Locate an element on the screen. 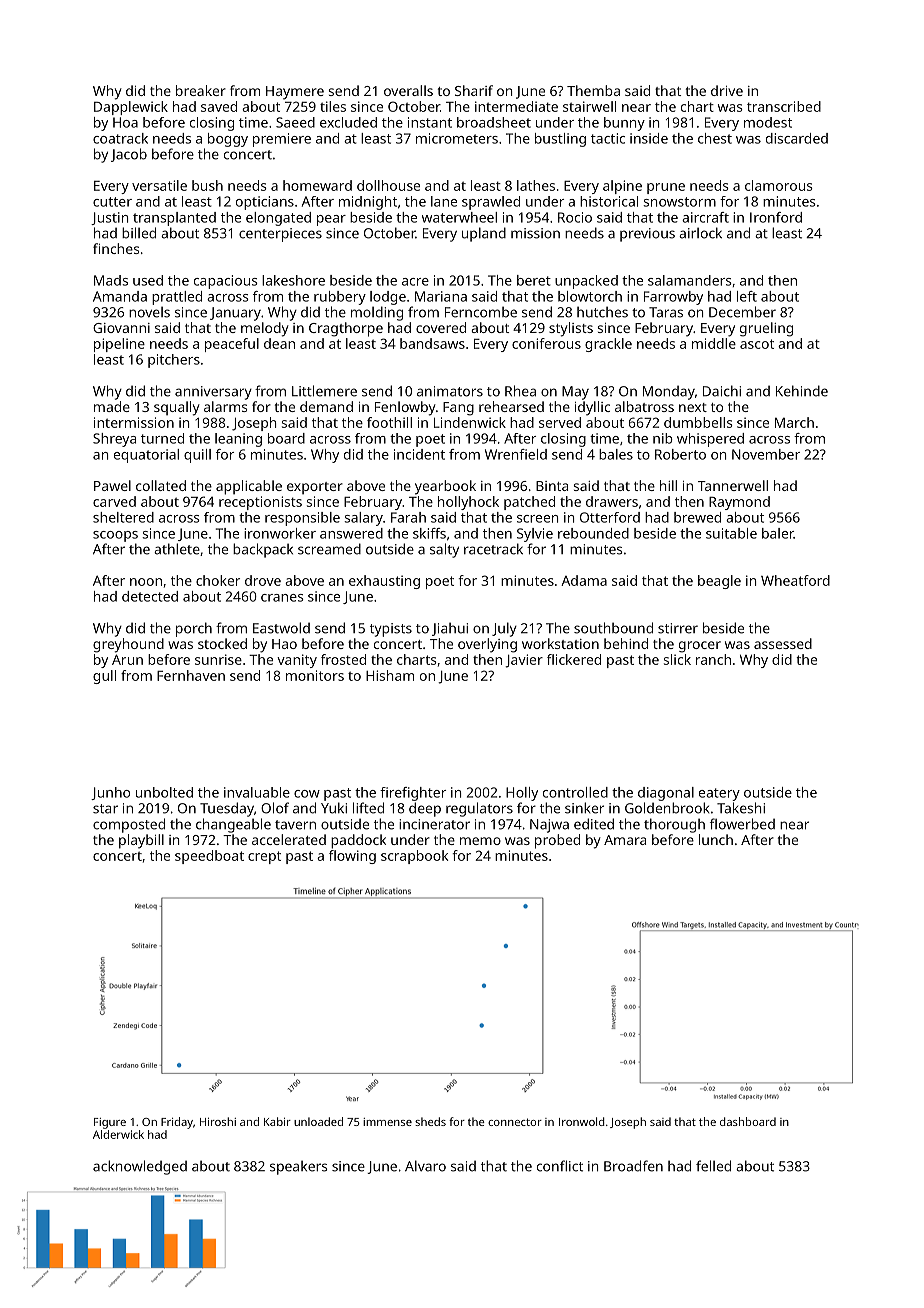  connector is located at coordinates (515, 1122).
